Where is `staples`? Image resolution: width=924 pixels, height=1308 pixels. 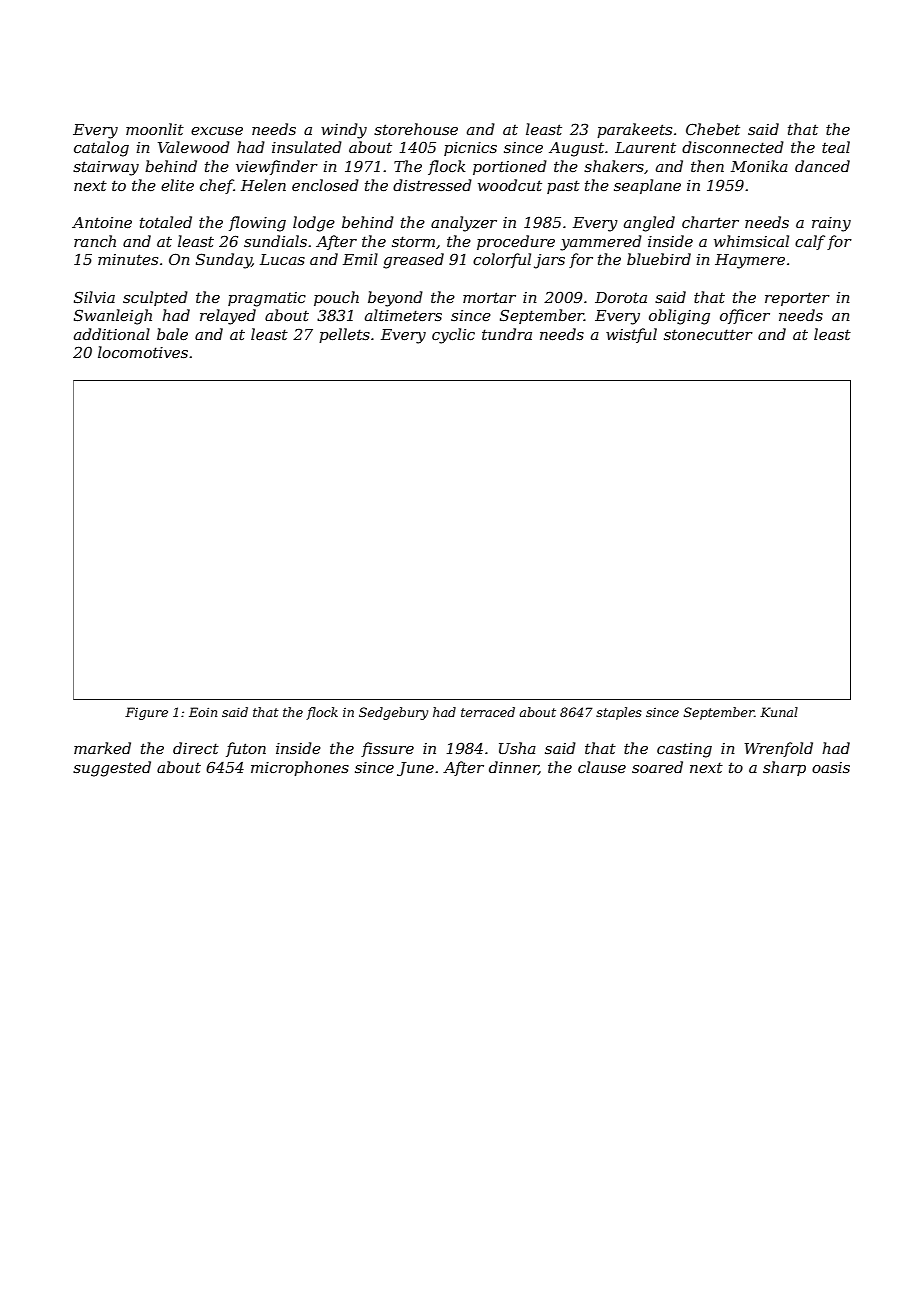 staples is located at coordinates (619, 713).
